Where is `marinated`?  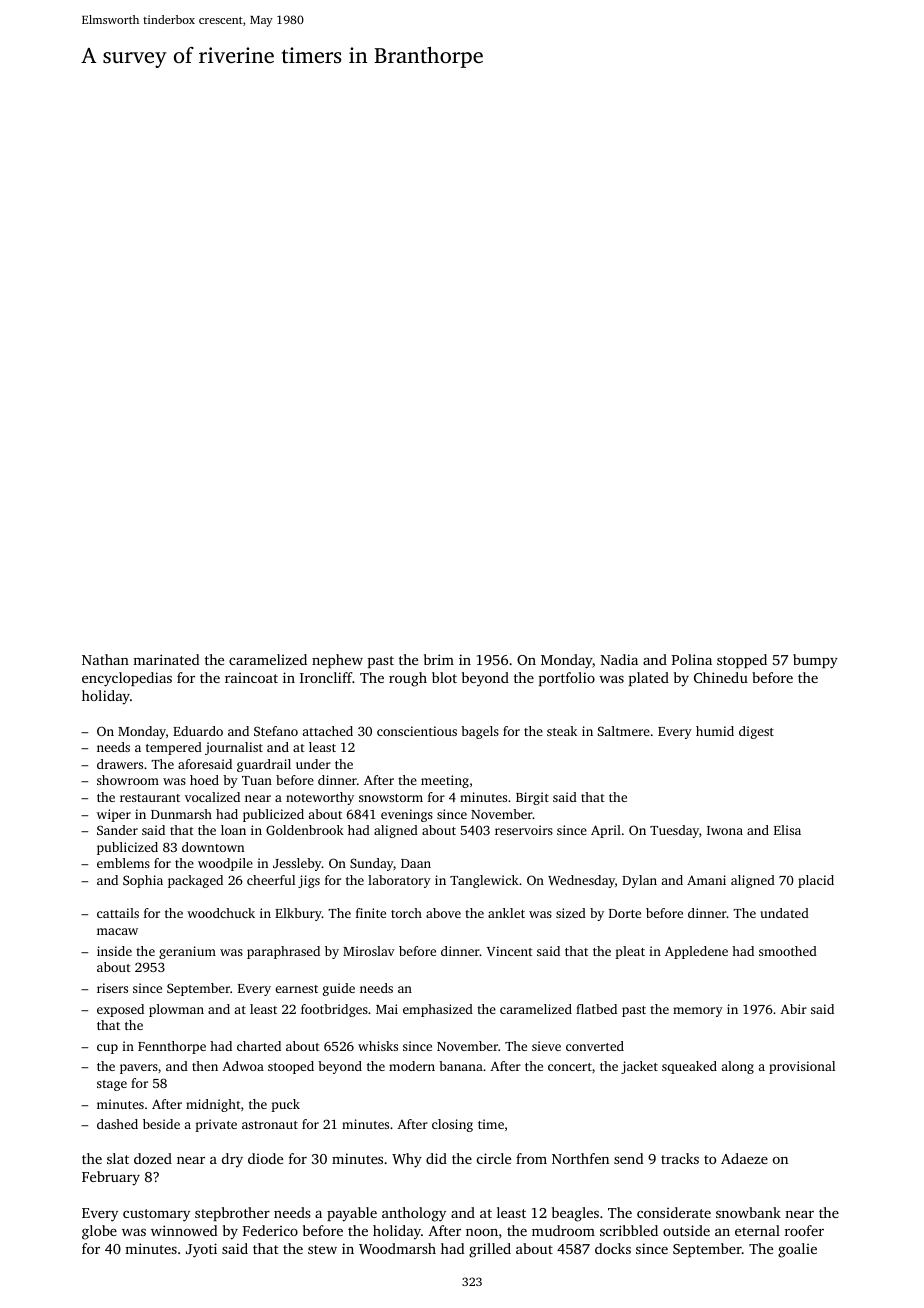
marinated is located at coordinates (166, 659).
